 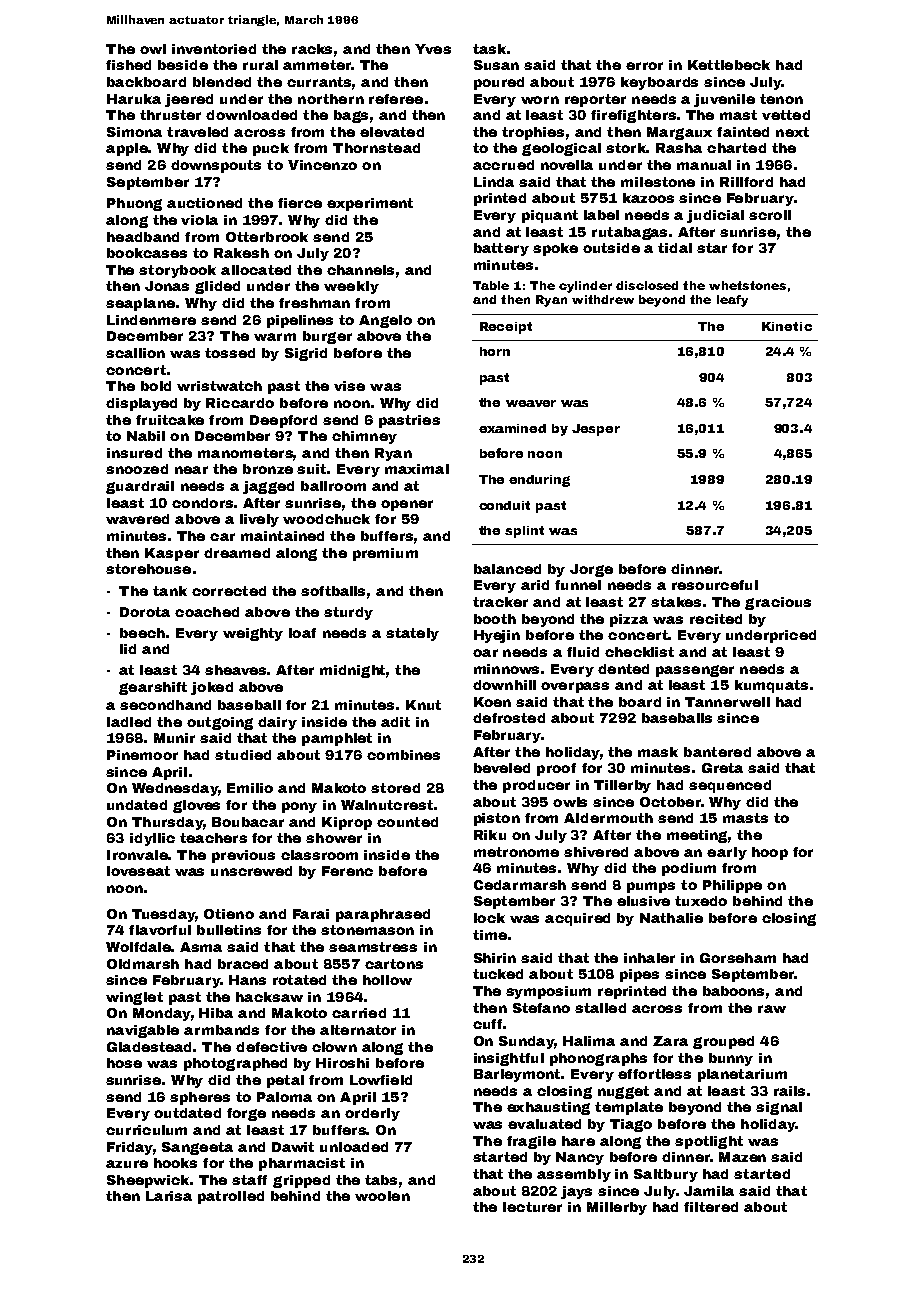 What do you see at coordinates (372, 1114) in the document?
I see `orderly` at bounding box center [372, 1114].
